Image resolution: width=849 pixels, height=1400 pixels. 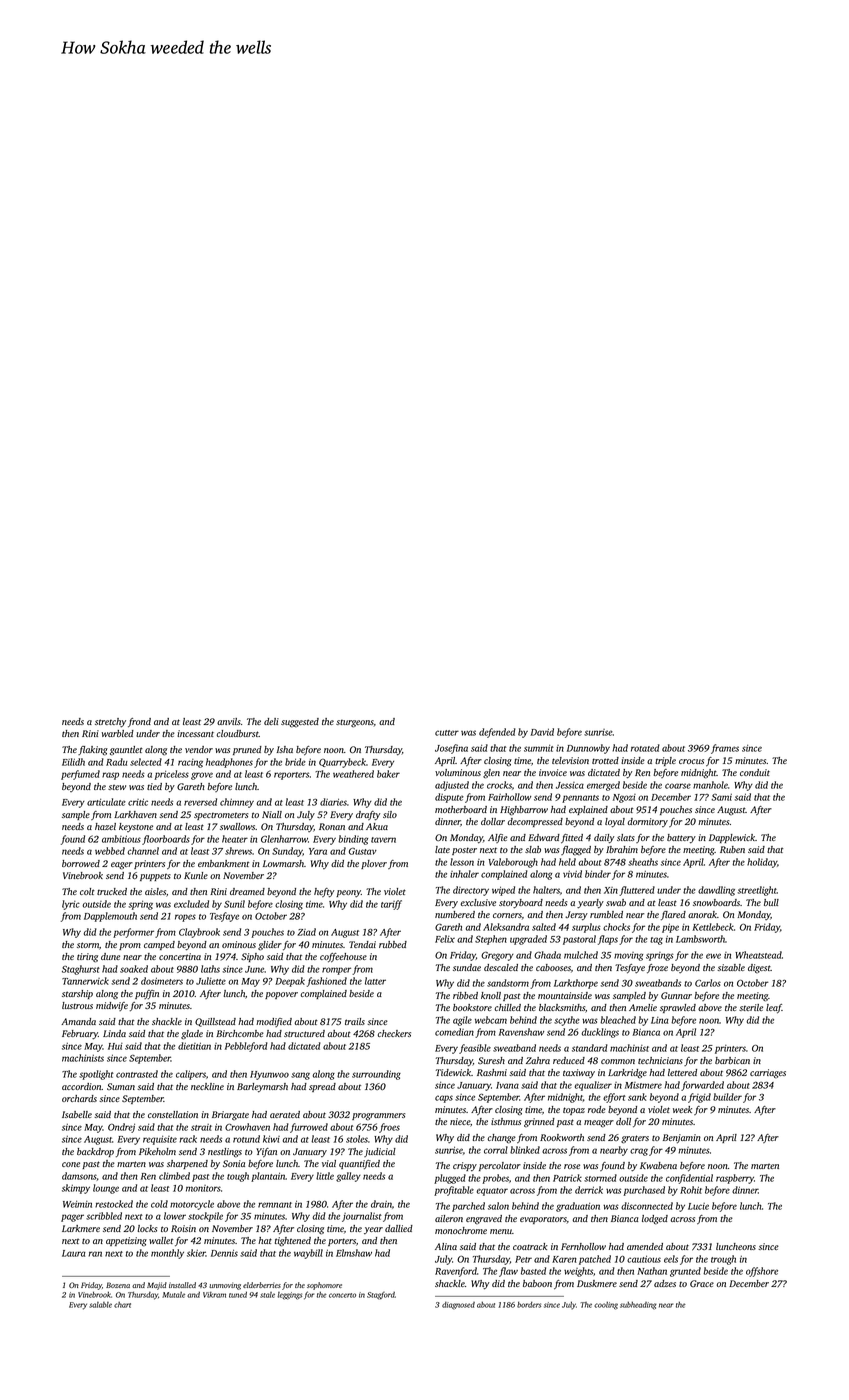 What do you see at coordinates (355, 723) in the screenshot?
I see `sturgeons` at bounding box center [355, 723].
